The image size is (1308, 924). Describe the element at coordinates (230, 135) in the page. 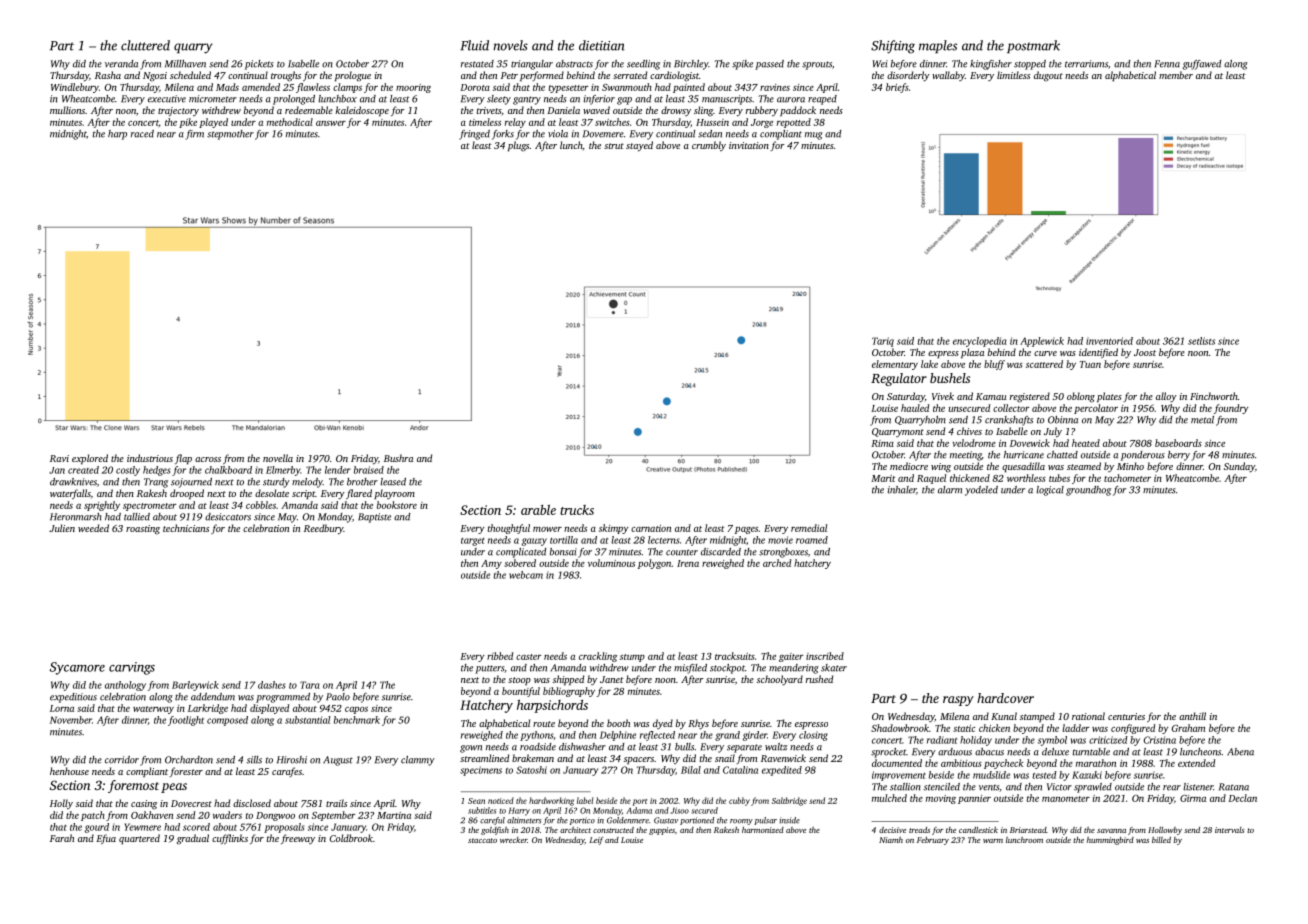

I see `stepmother` at that location.
